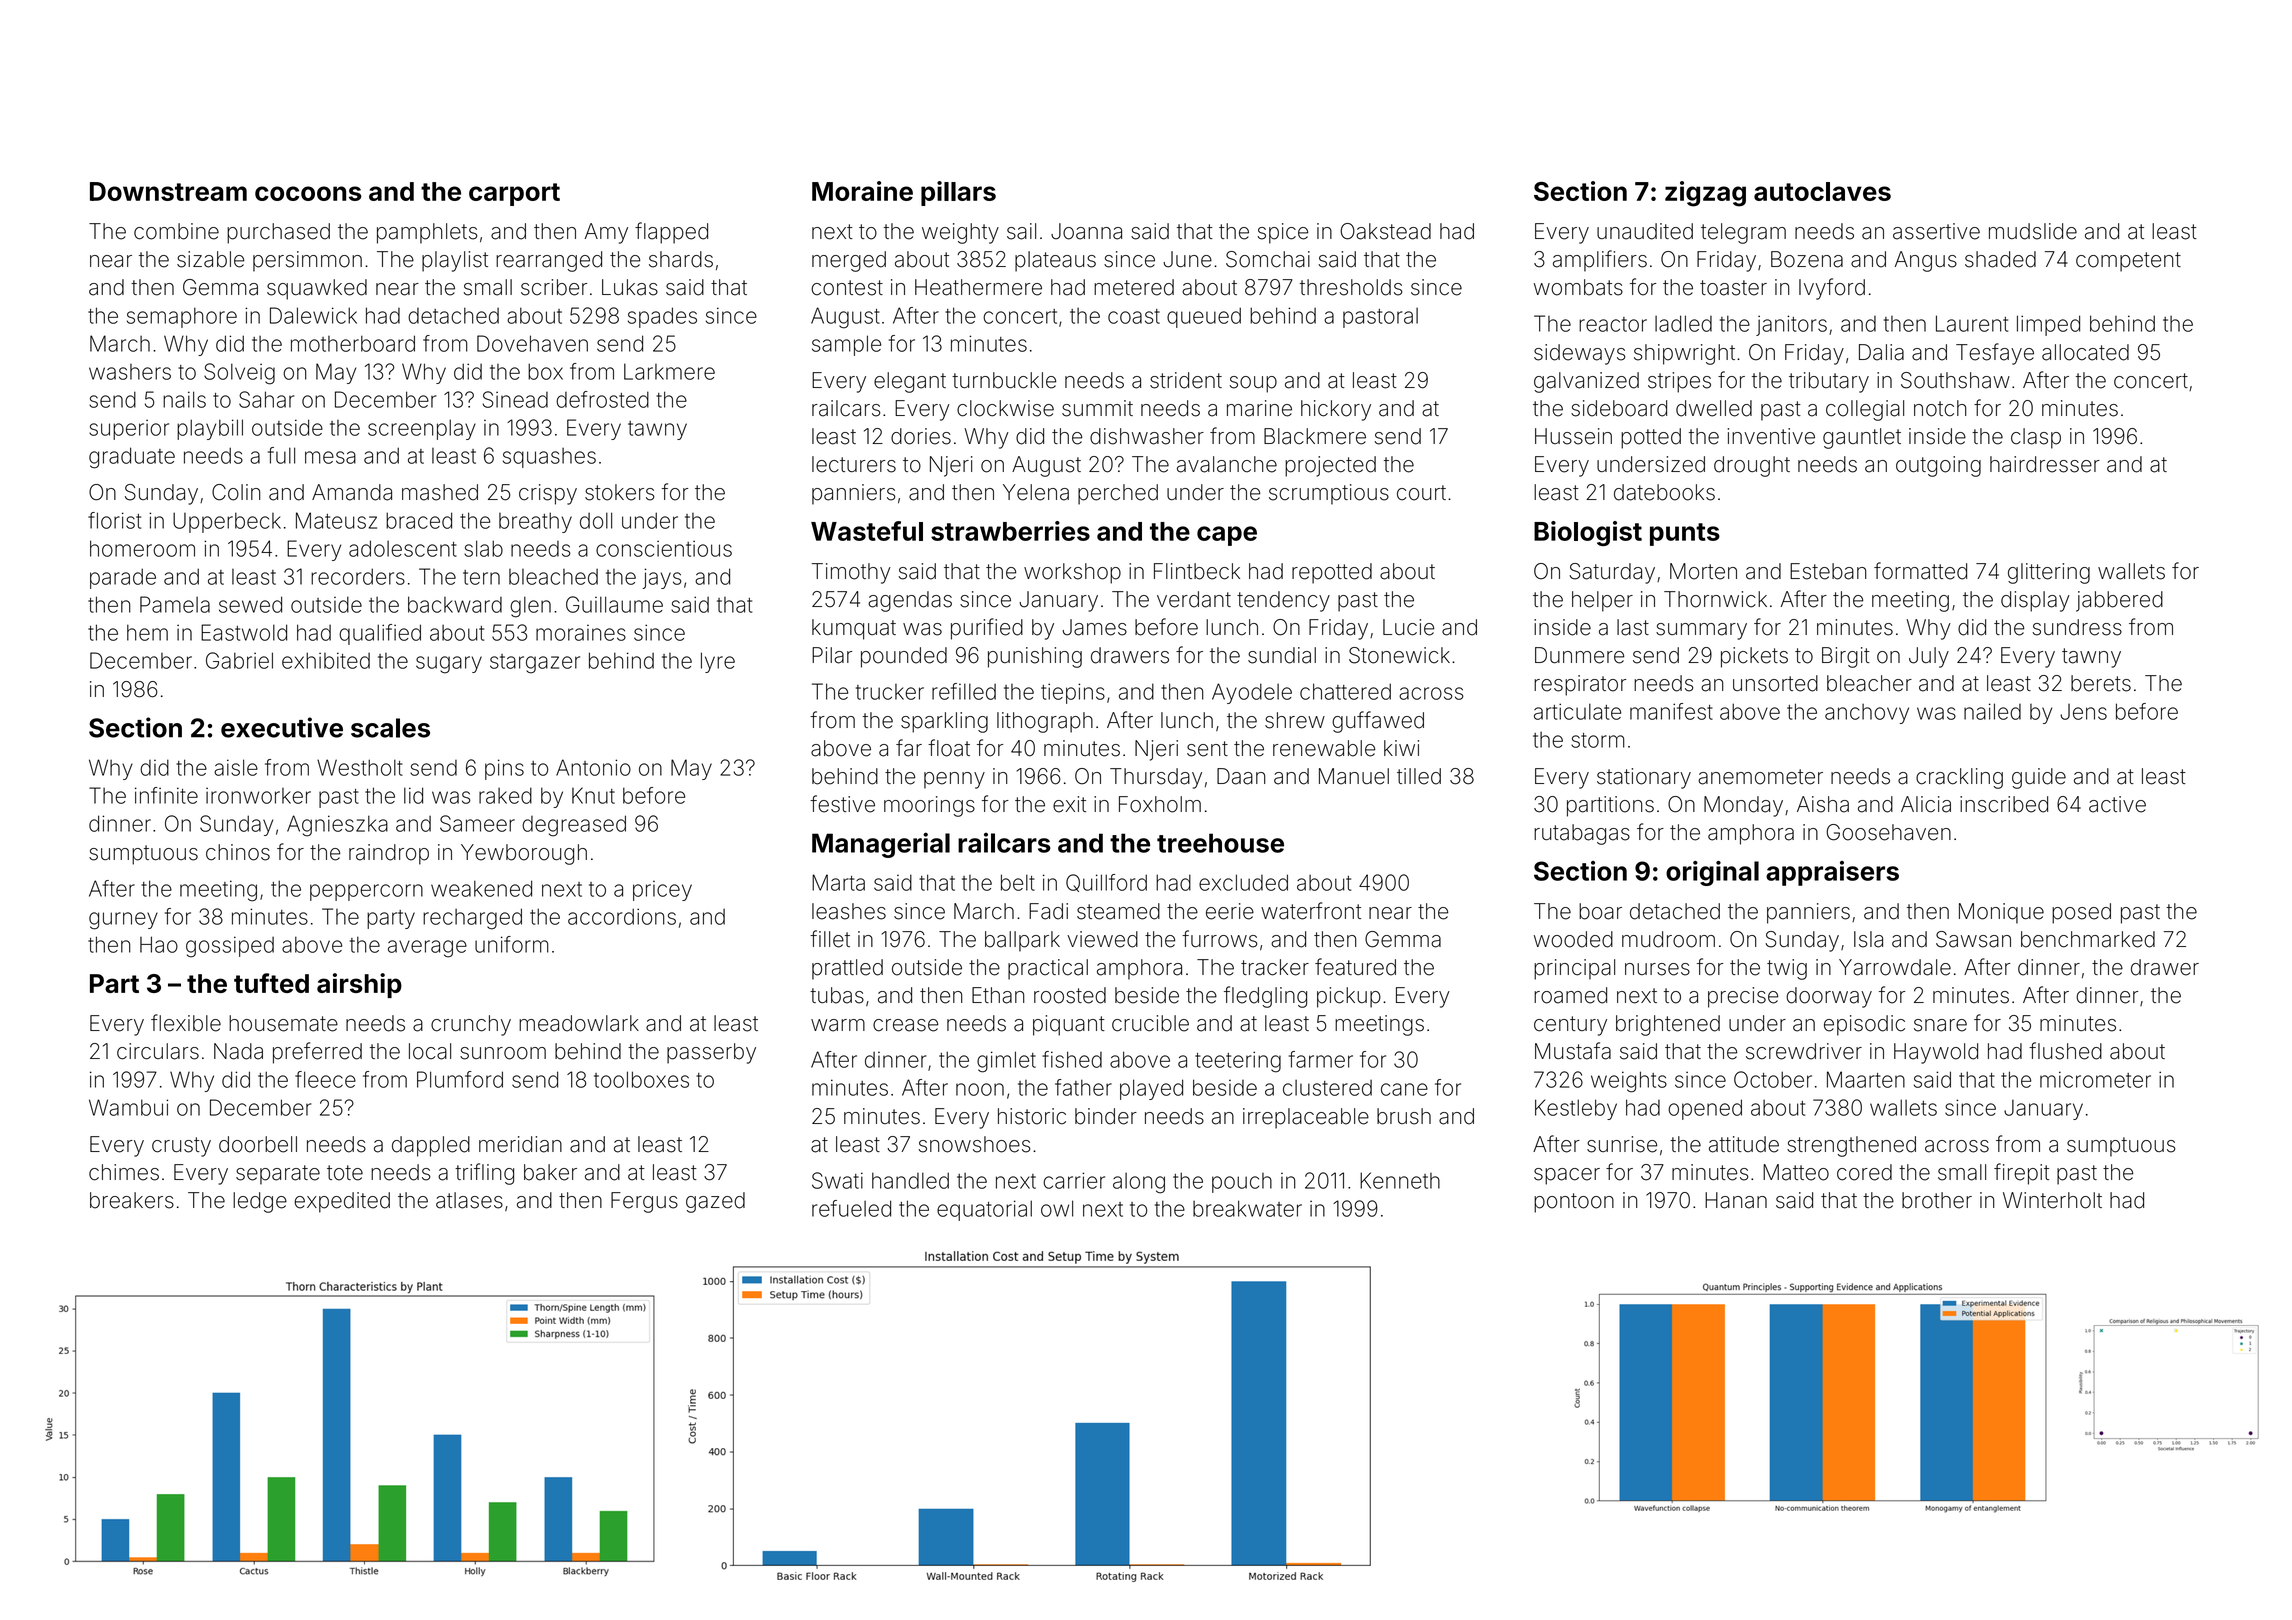 The image size is (2292, 1620). What do you see at coordinates (1940, 1025) in the image?
I see `snare` at bounding box center [1940, 1025].
